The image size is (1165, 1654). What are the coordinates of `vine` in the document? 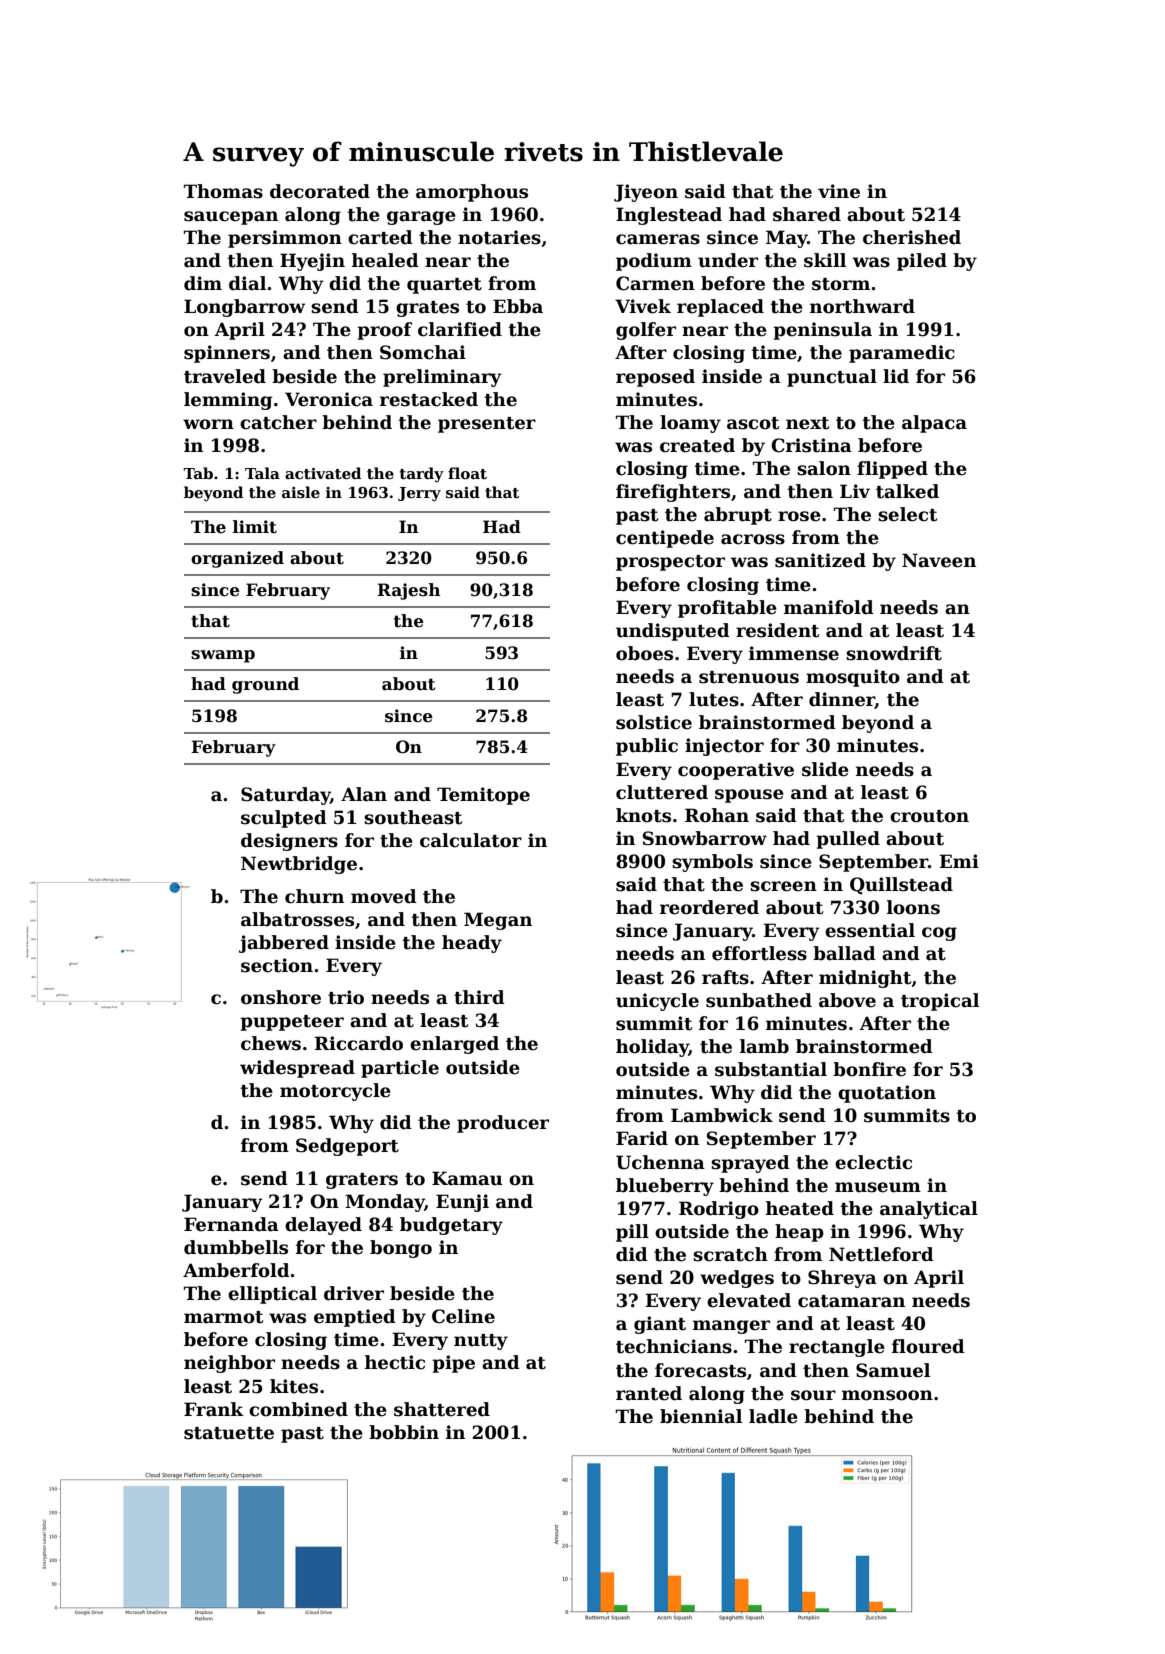 It's located at (839, 191).
